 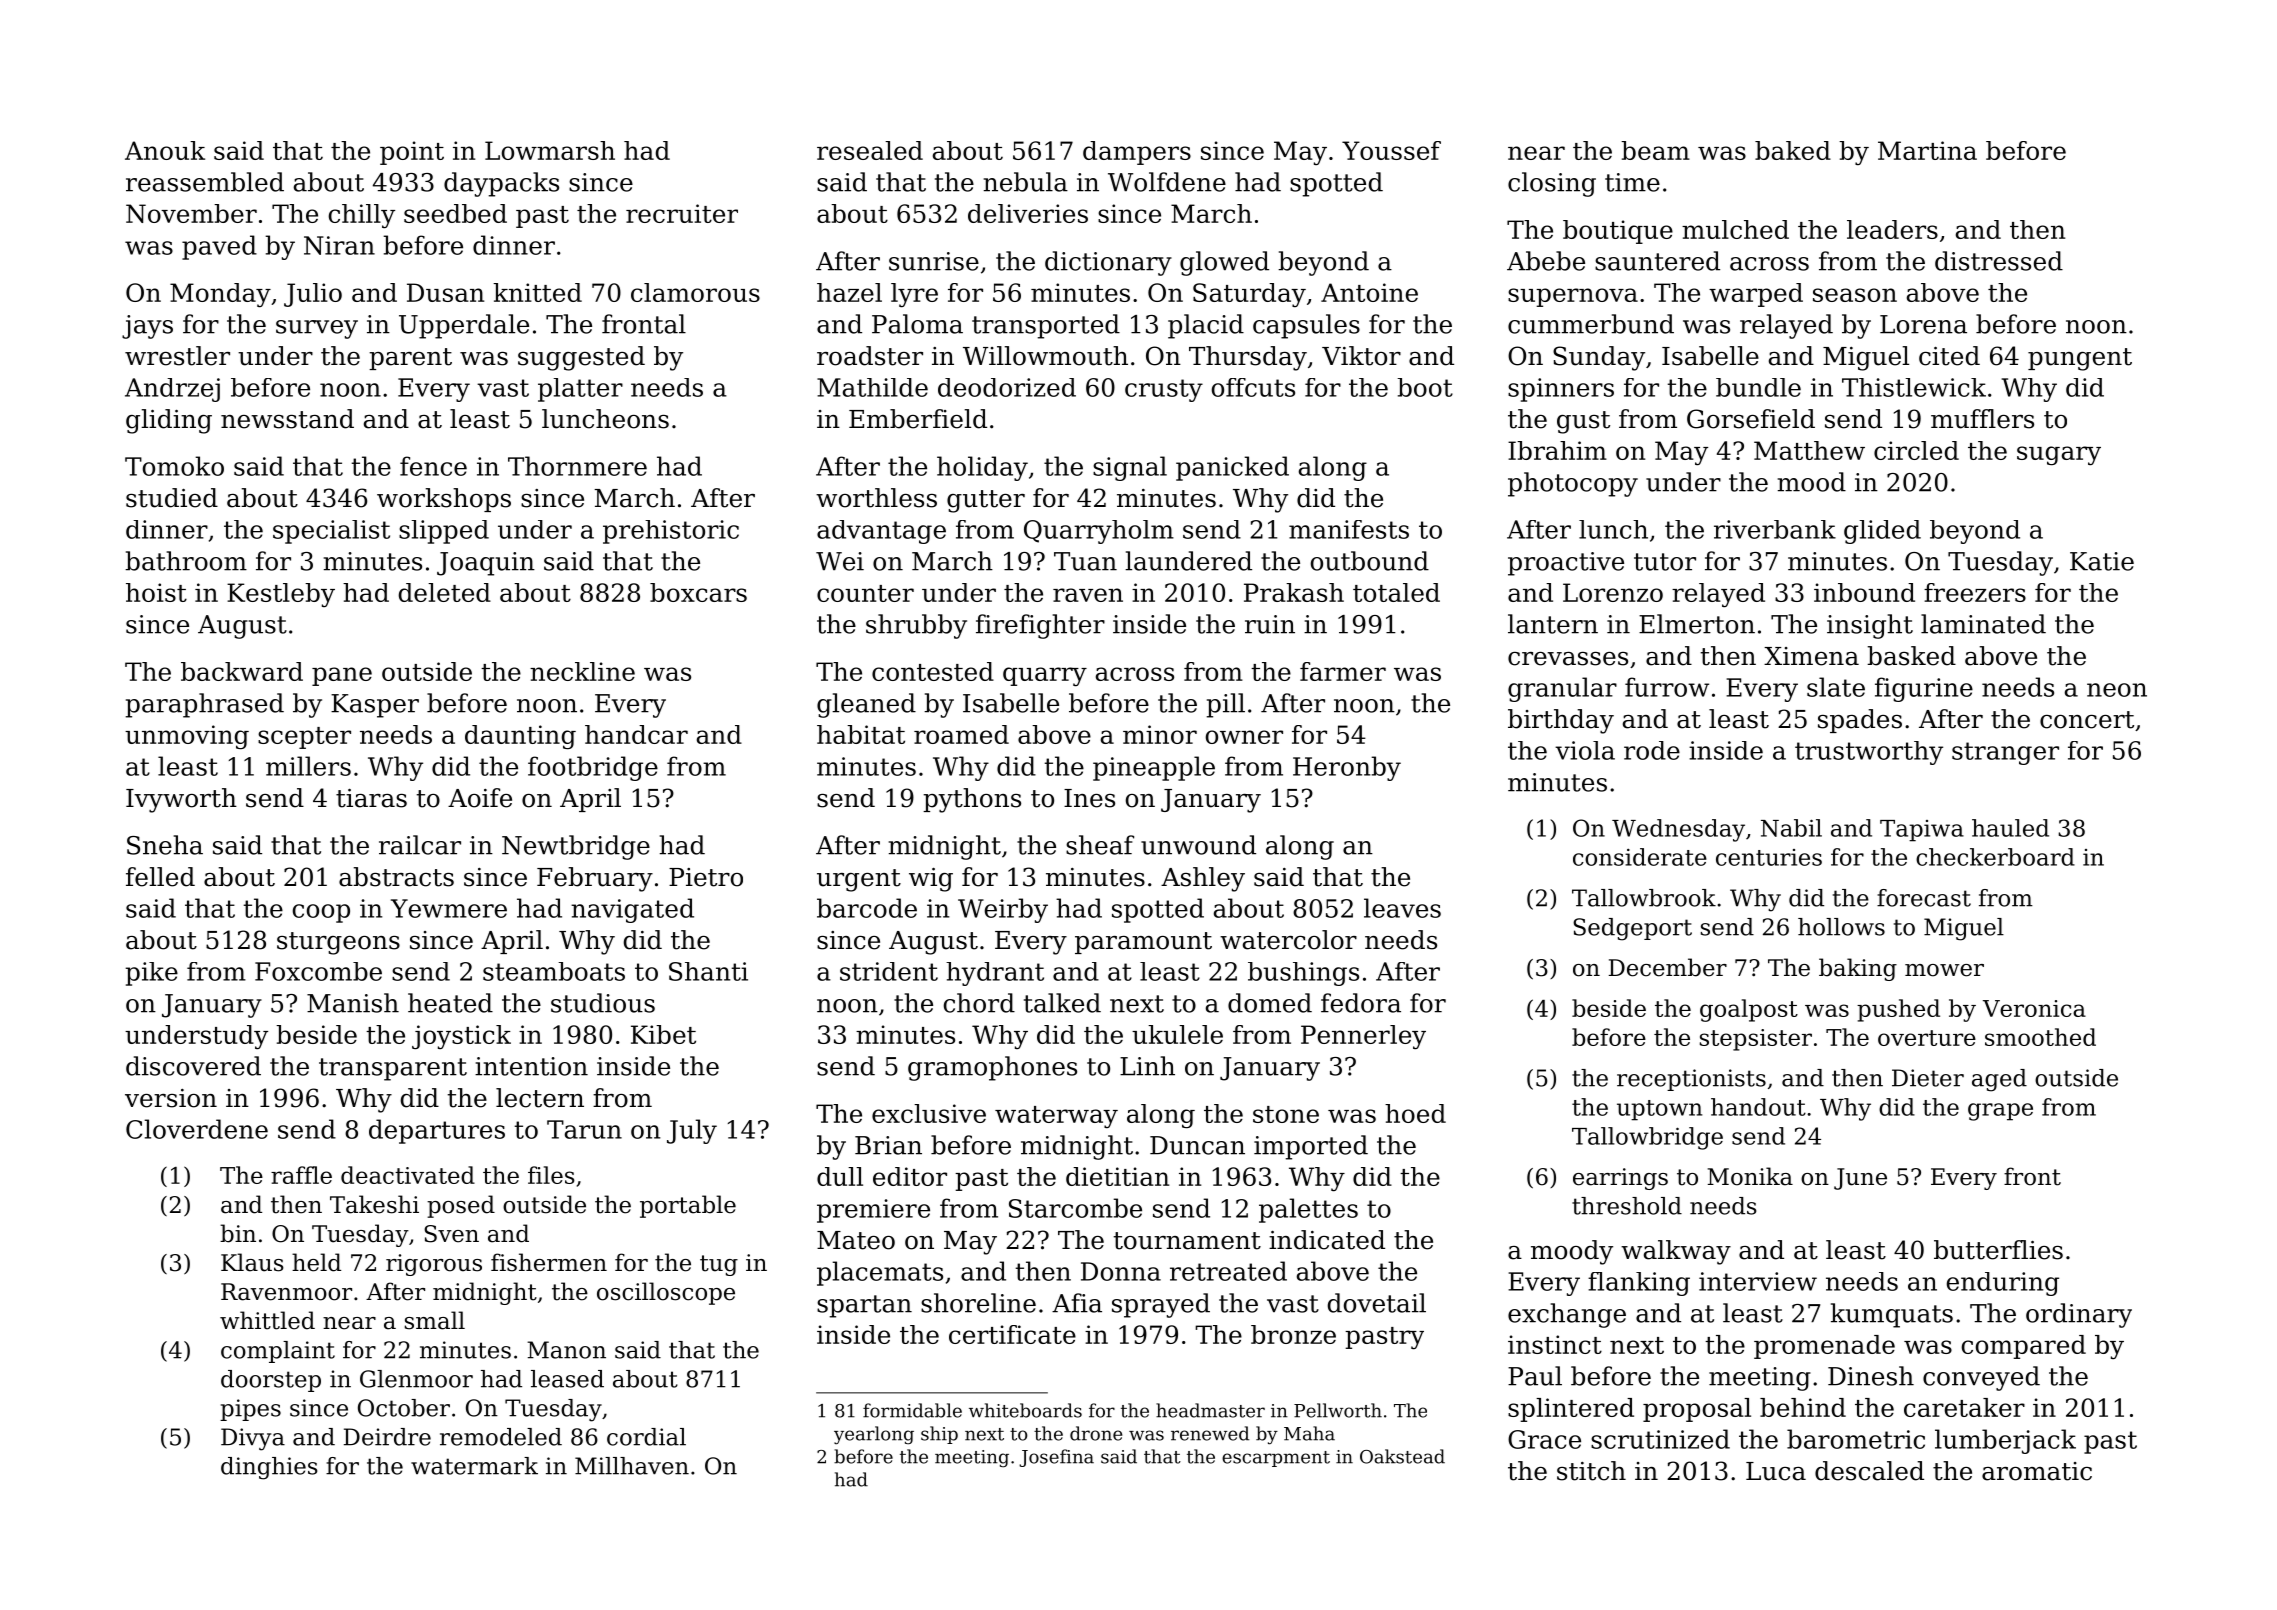 What do you see at coordinates (501, 184) in the image?
I see `daypacks` at bounding box center [501, 184].
